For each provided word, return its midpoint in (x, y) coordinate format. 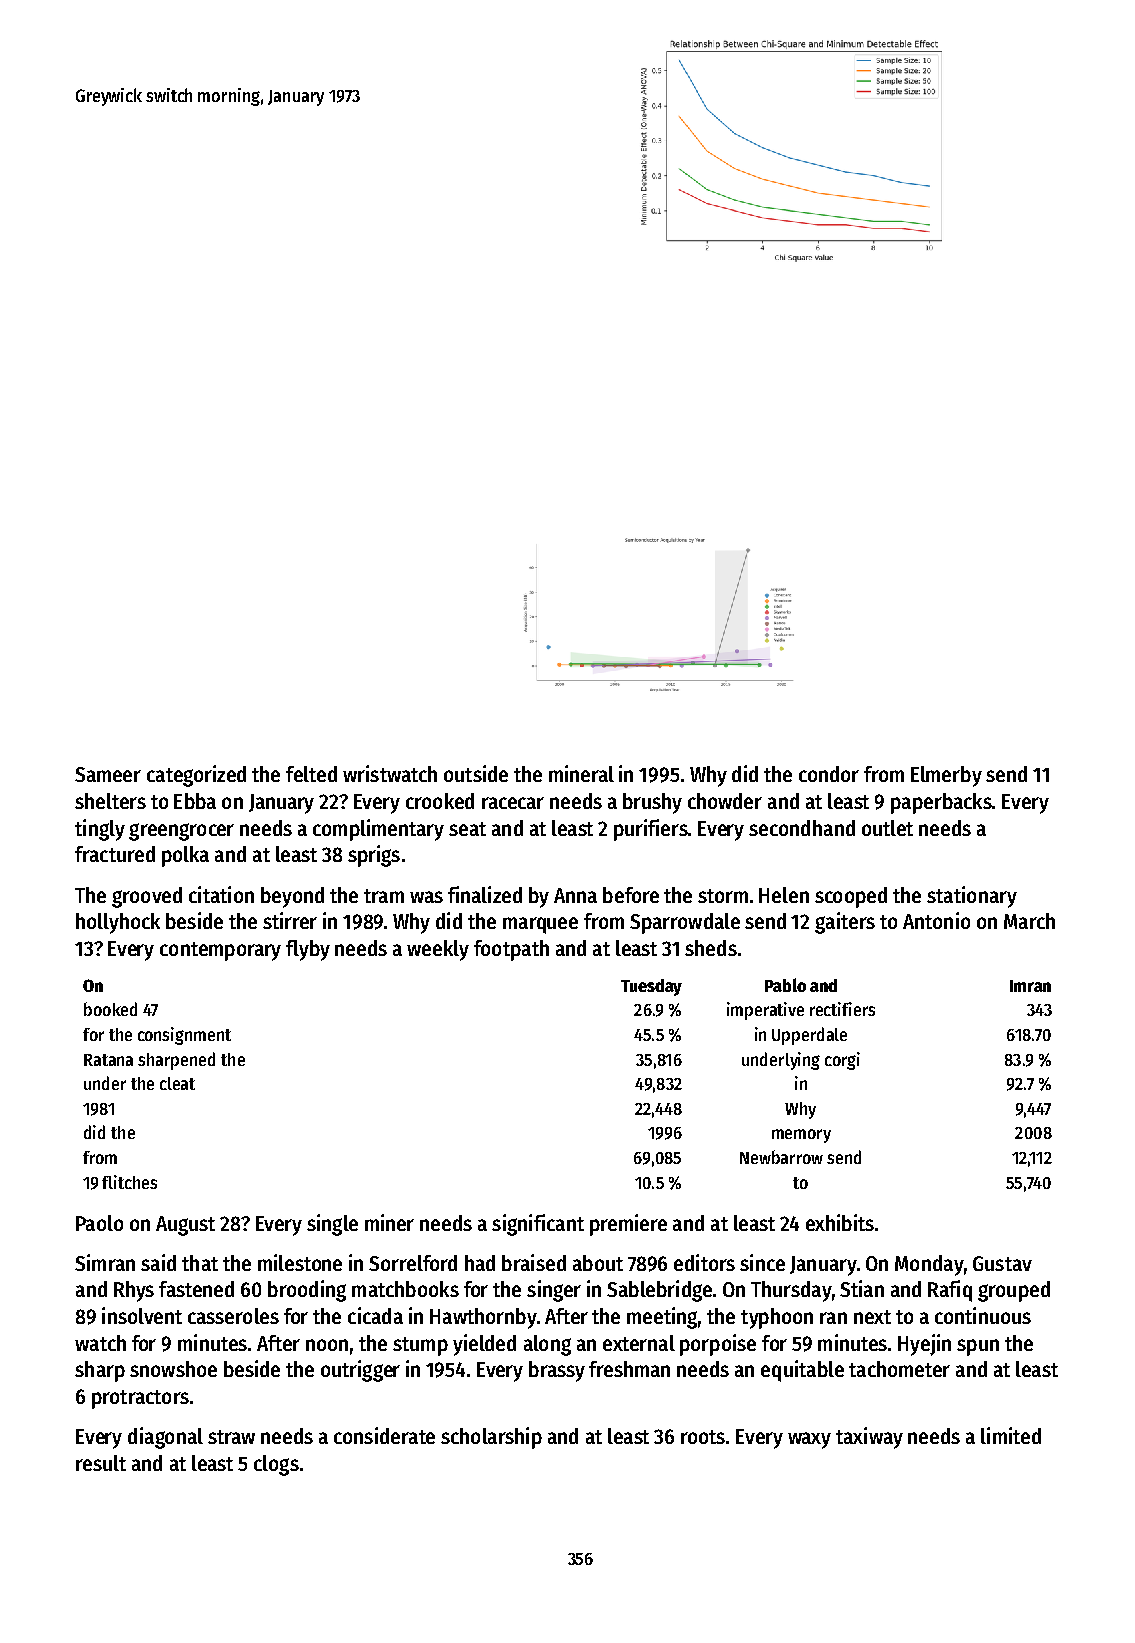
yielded (484, 1345)
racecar (513, 803)
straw (231, 1437)
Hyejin (924, 1345)
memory (801, 1136)
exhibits (840, 1222)
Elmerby (946, 776)
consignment (184, 1036)
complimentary (378, 830)
